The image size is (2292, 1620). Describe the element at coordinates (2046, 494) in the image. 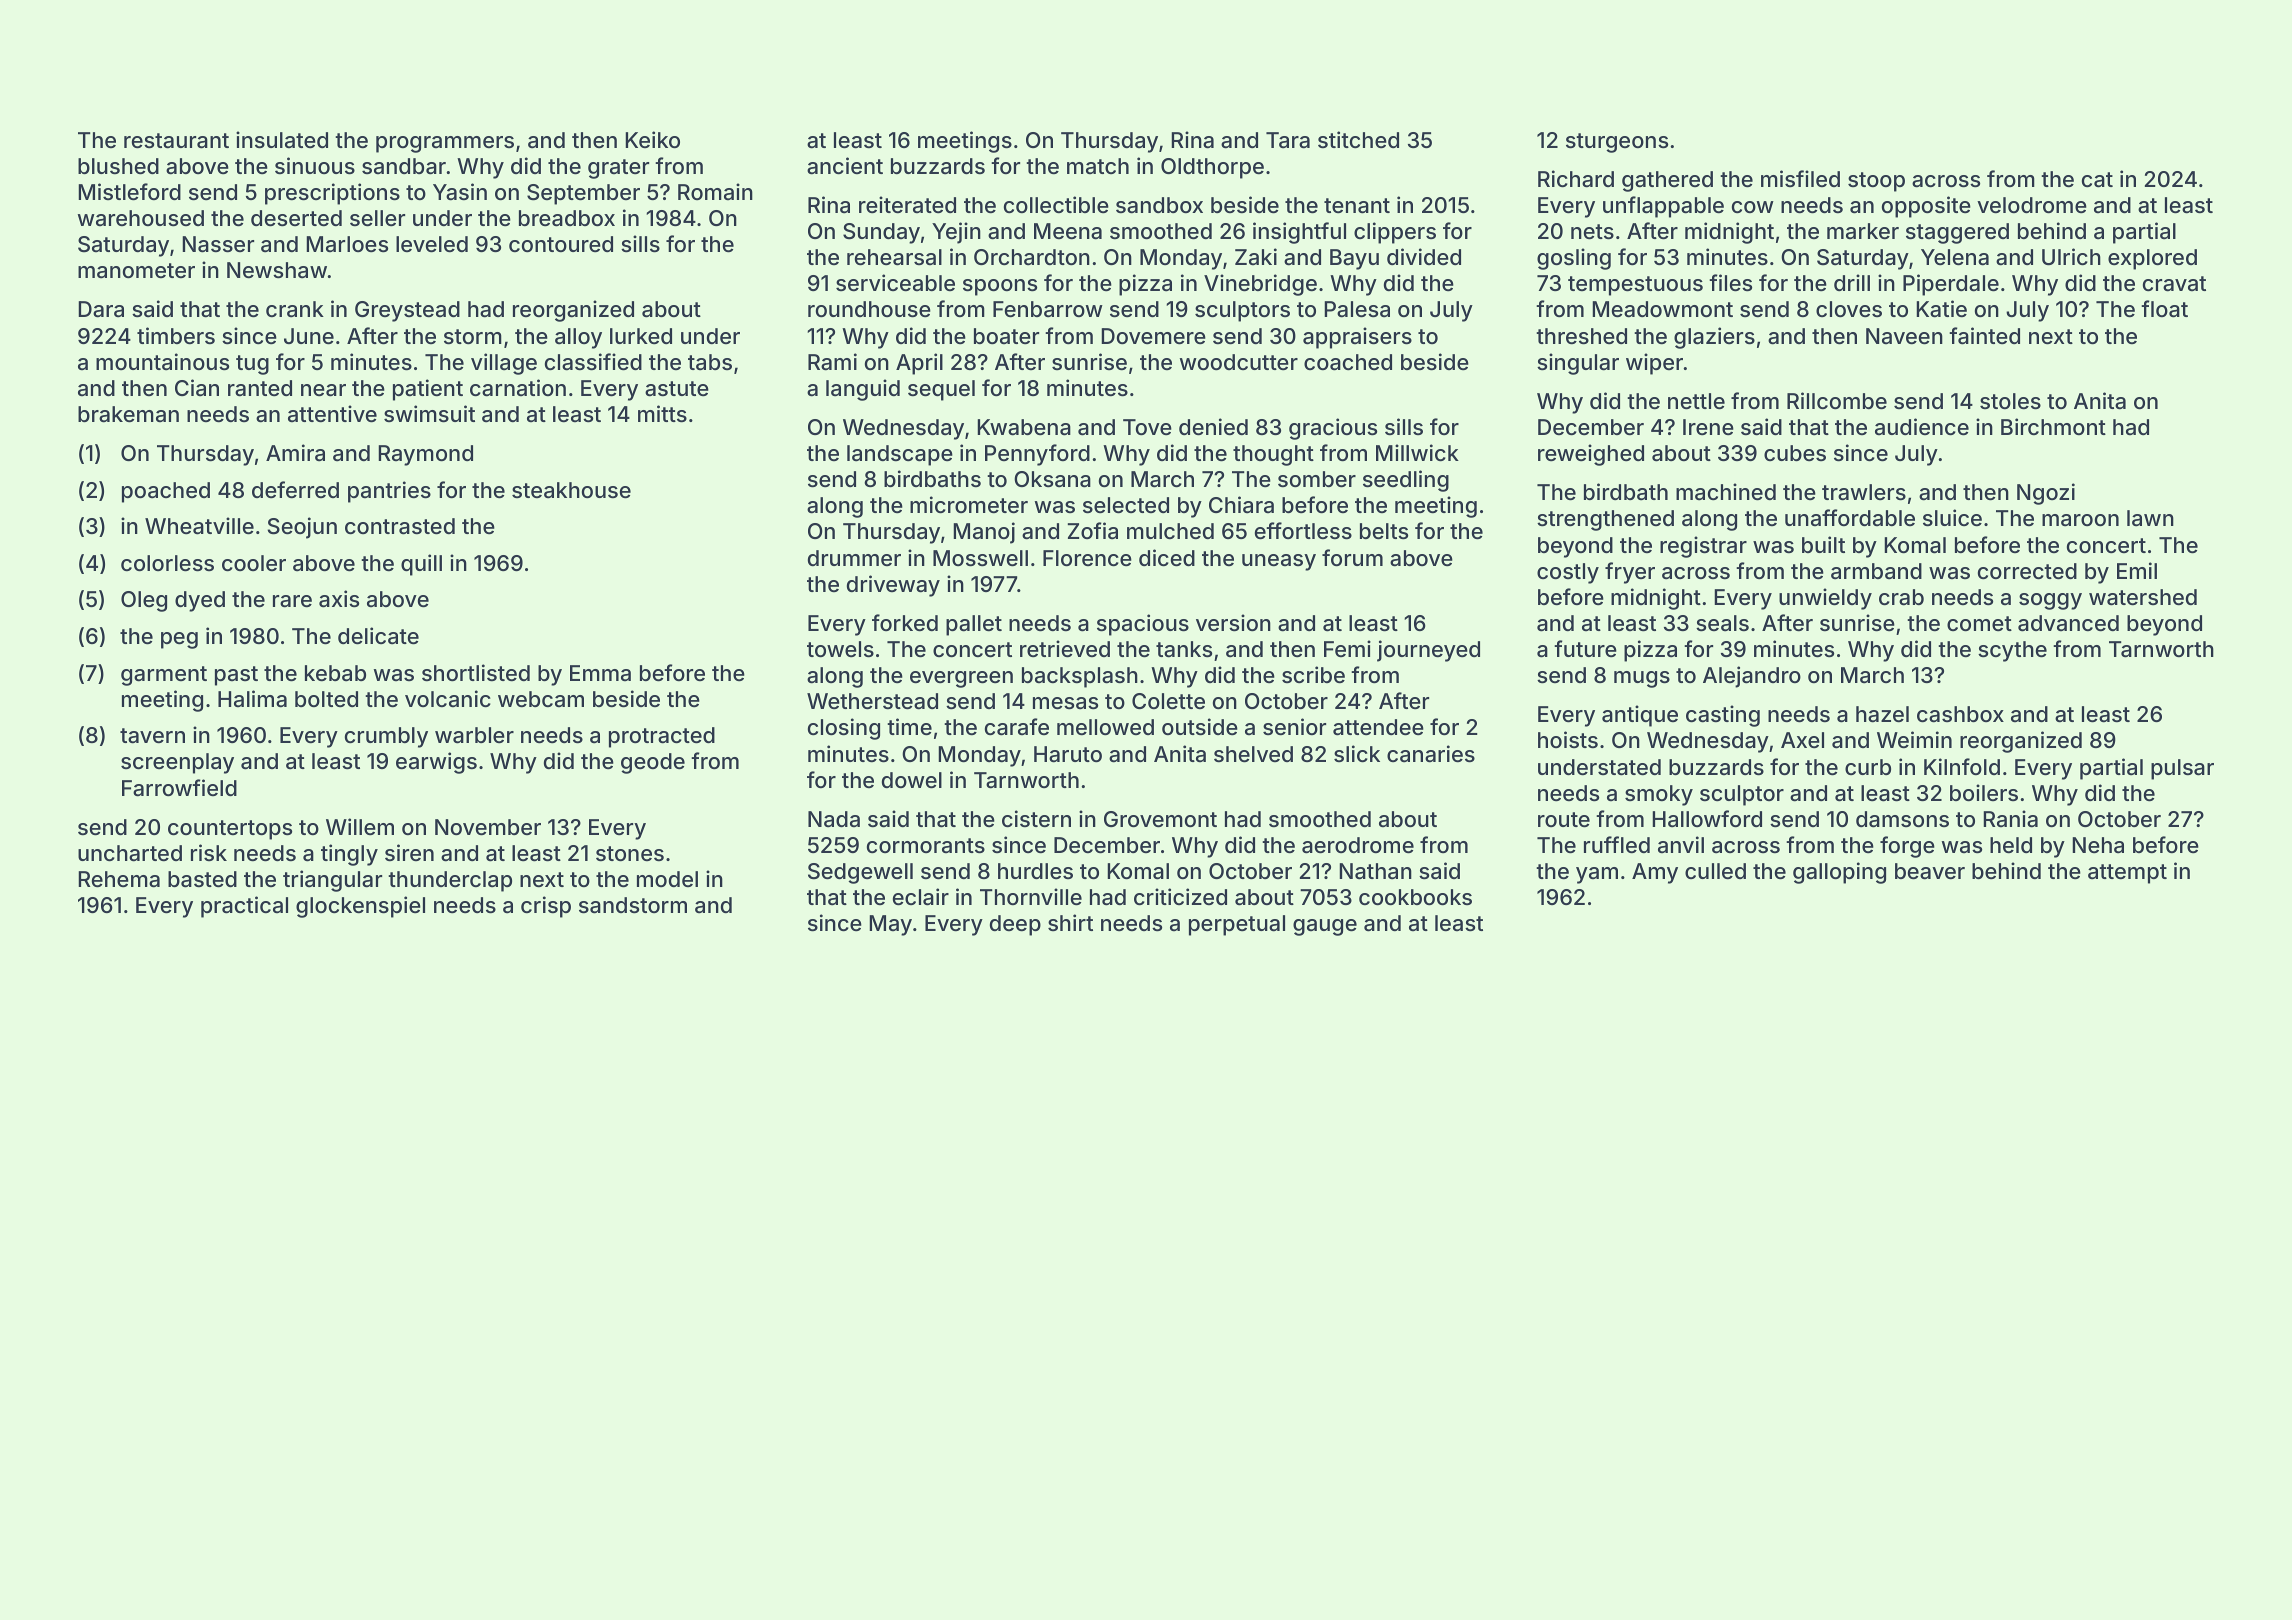

I see `Ngozi` at that location.
